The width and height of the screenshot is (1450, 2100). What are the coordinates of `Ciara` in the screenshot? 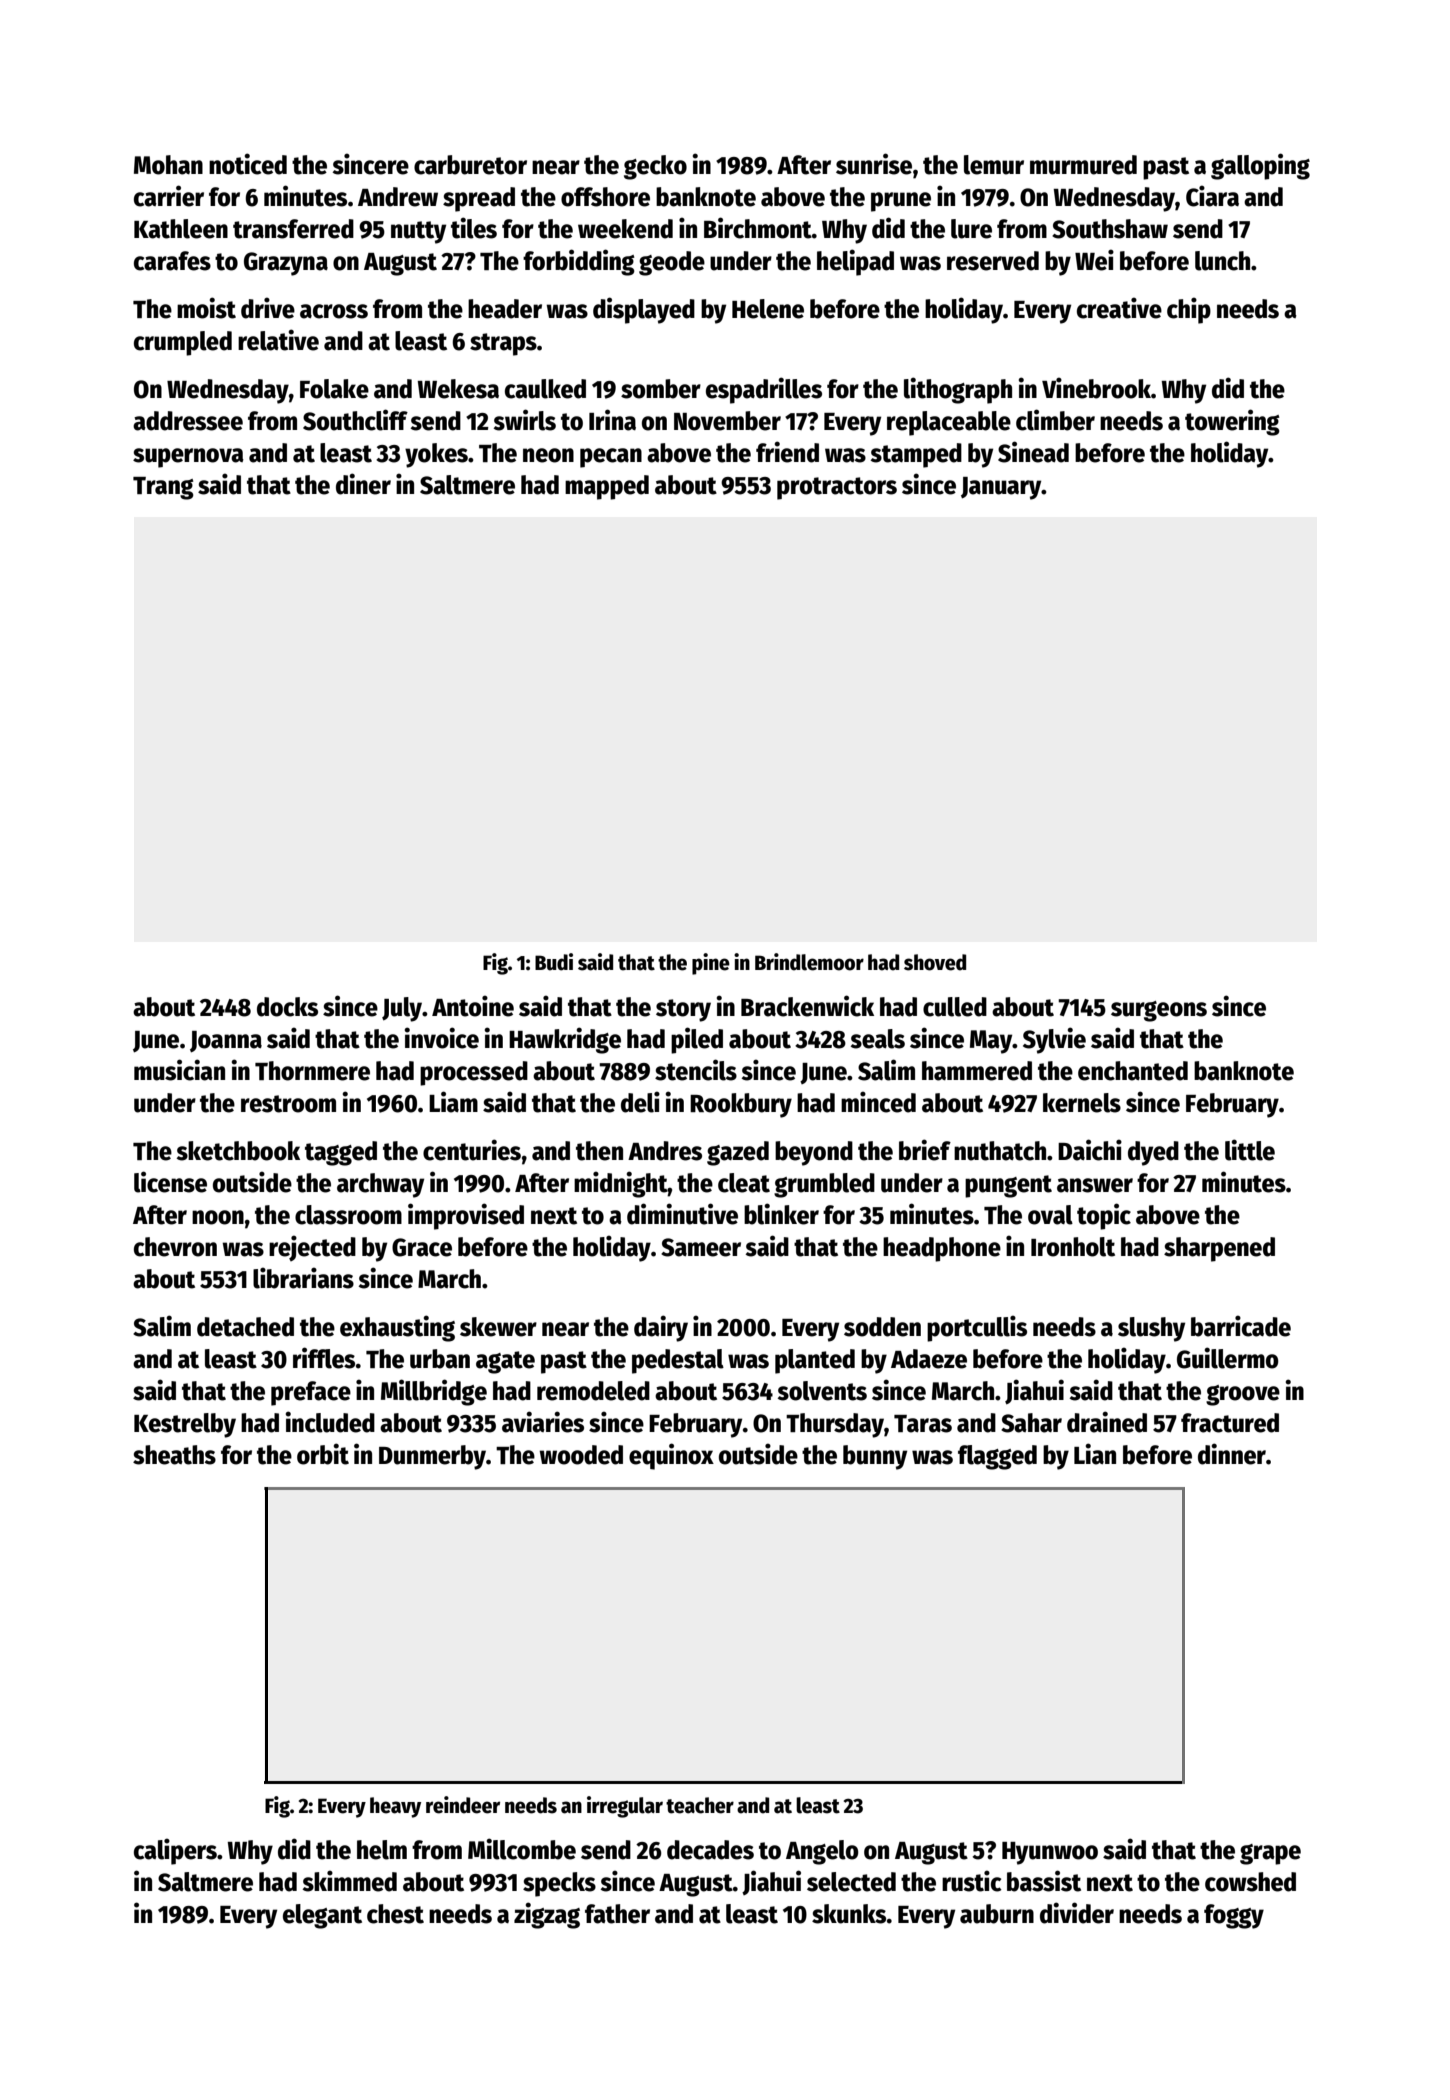 It's located at (1212, 196).
